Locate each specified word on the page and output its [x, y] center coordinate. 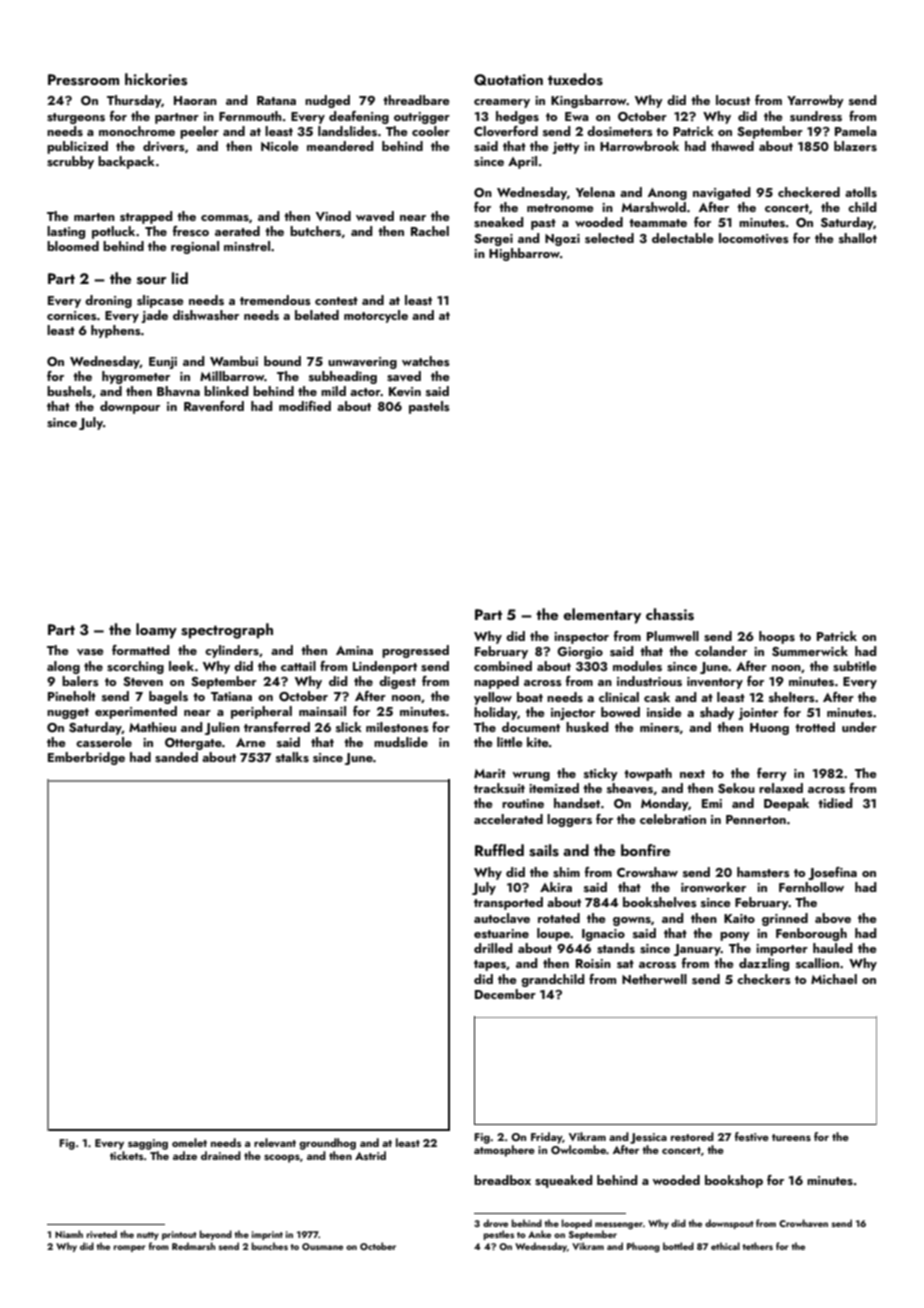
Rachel [430, 231]
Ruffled [499, 850]
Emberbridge [86, 758]
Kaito [739, 918]
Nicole [280, 146]
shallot [858, 238]
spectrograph [227, 631]
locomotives [754, 238]
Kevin [405, 391]
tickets [127, 1155]
